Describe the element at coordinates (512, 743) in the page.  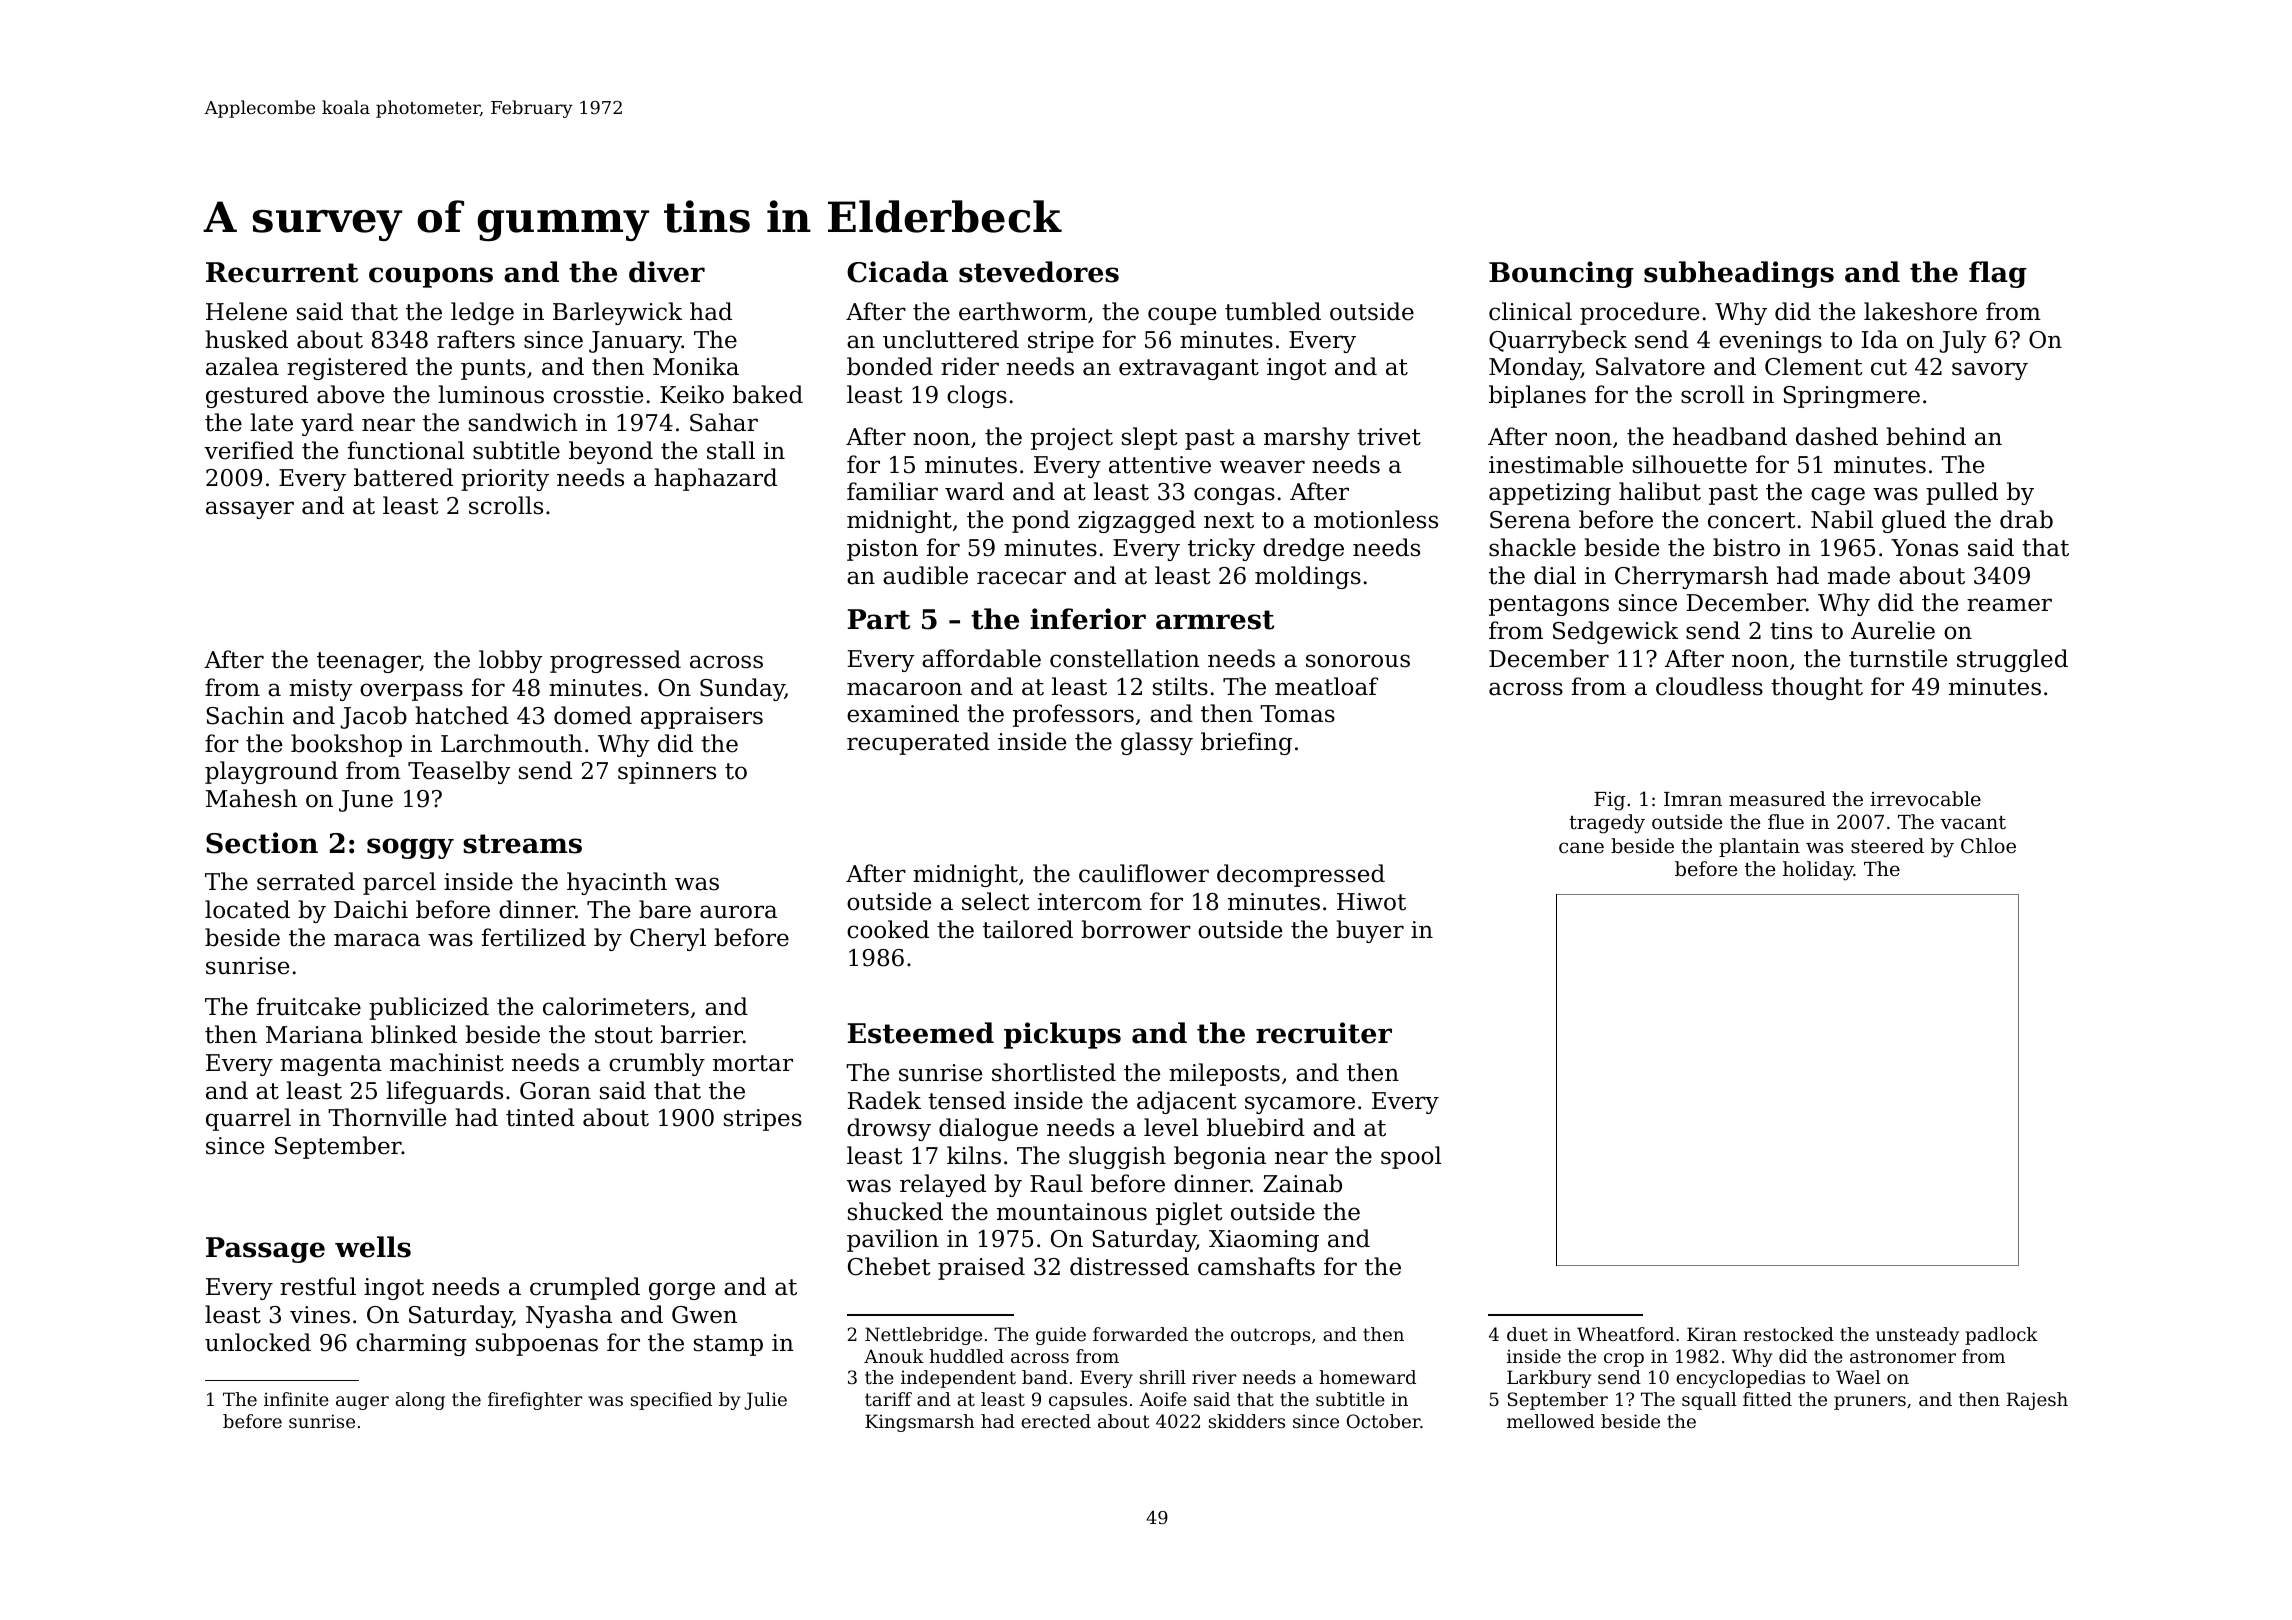
I see `Larchmouth` at that location.
